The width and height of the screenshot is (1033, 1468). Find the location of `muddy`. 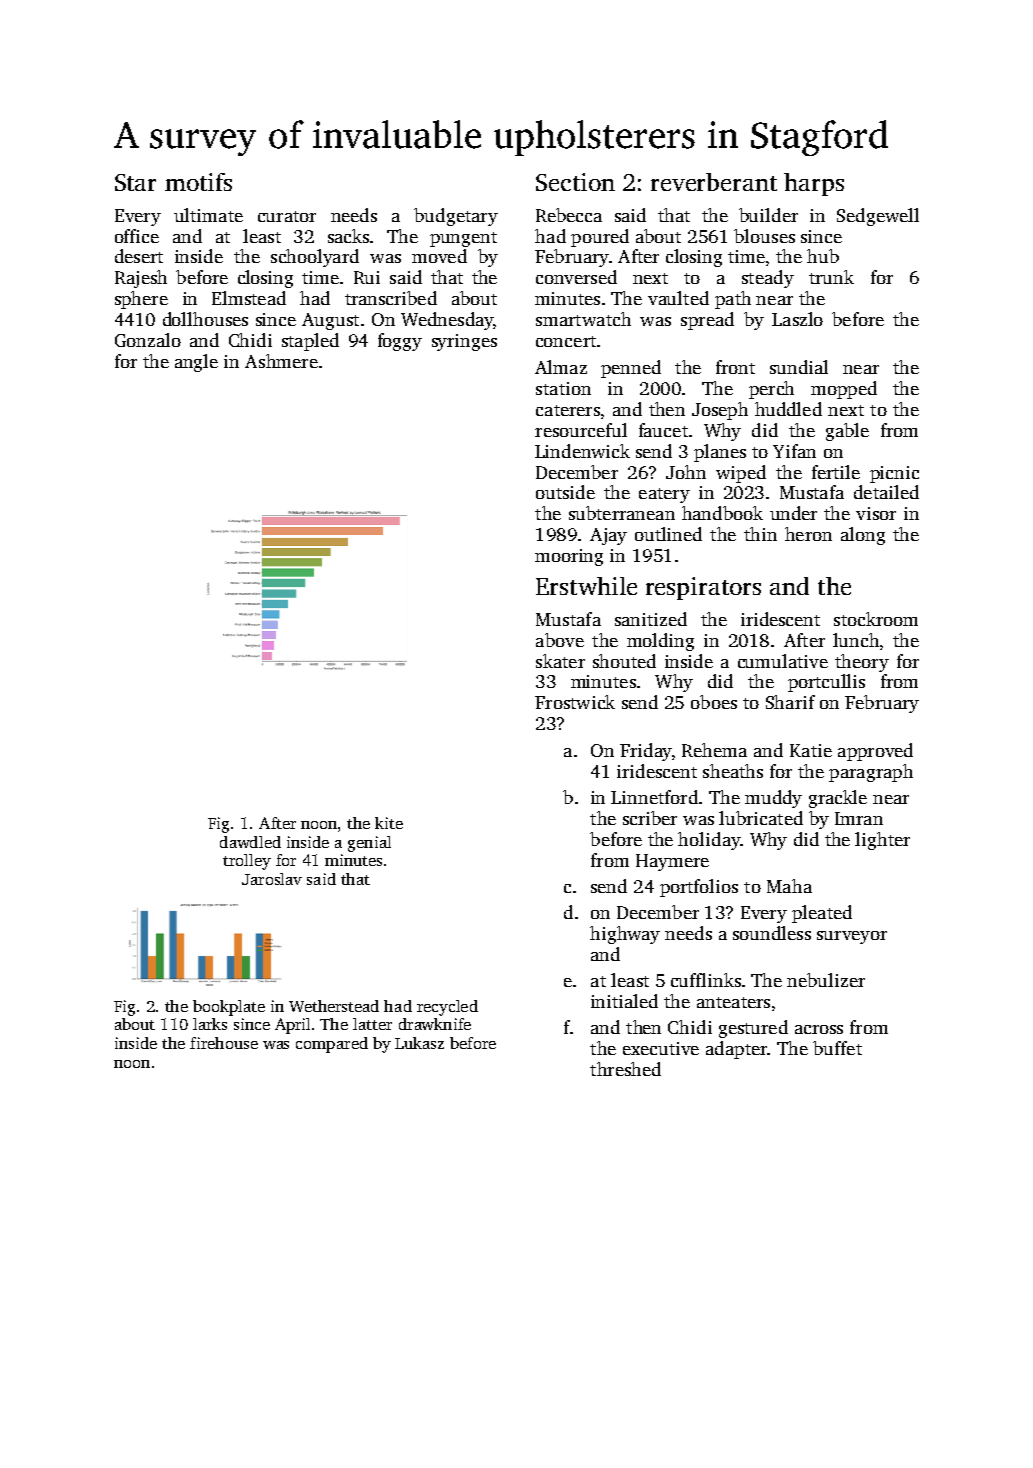

muddy is located at coordinates (773, 799).
